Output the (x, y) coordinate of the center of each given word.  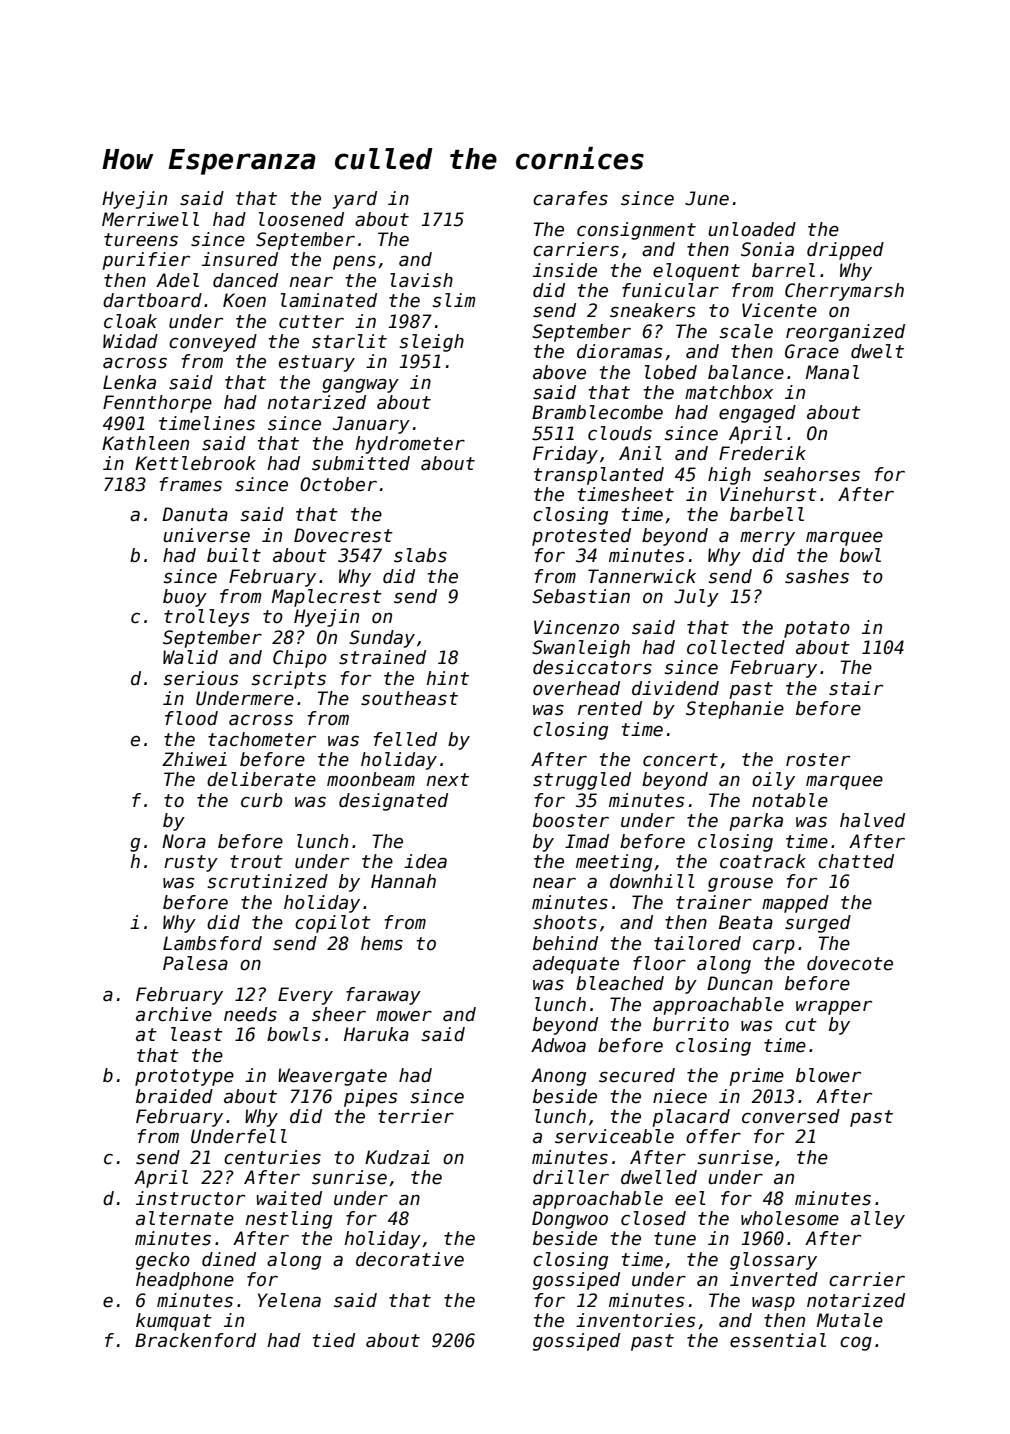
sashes (817, 576)
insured (240, 259)
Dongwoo (570, 1220)
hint (447, 678)
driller (571, 1177)
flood (191, 718)
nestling (288, 1220)
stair (856, 688)
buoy (185, 598)
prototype (184, 1077)
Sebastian (581, 596)
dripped (845, 251)
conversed (791, 1116)
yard (355, 200)
